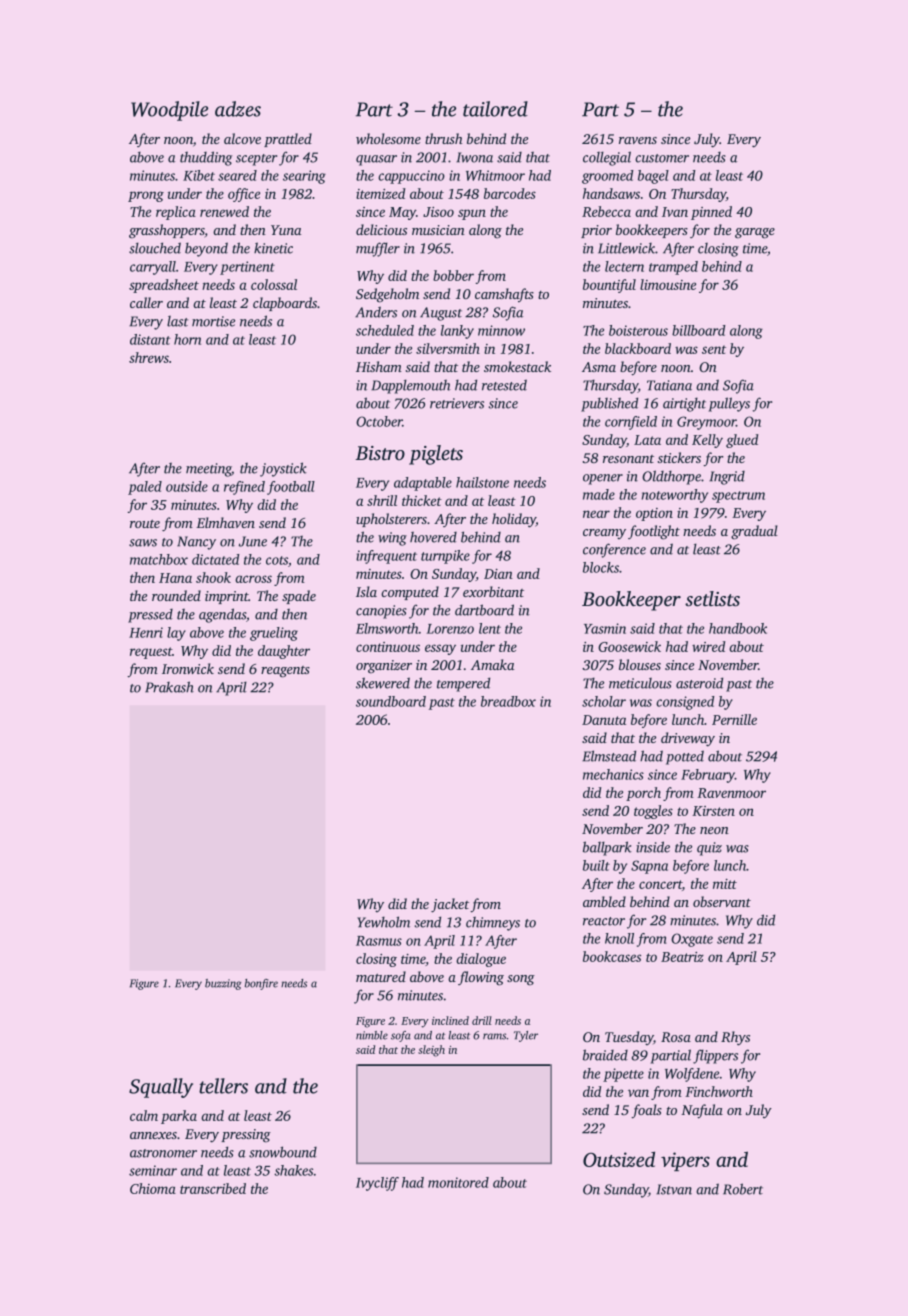 This screenshot has width=908, height=1316. What do you see at coordinates (653, 812) in the screenshot?
I see `toggles` at bounding box center [653, 812].
